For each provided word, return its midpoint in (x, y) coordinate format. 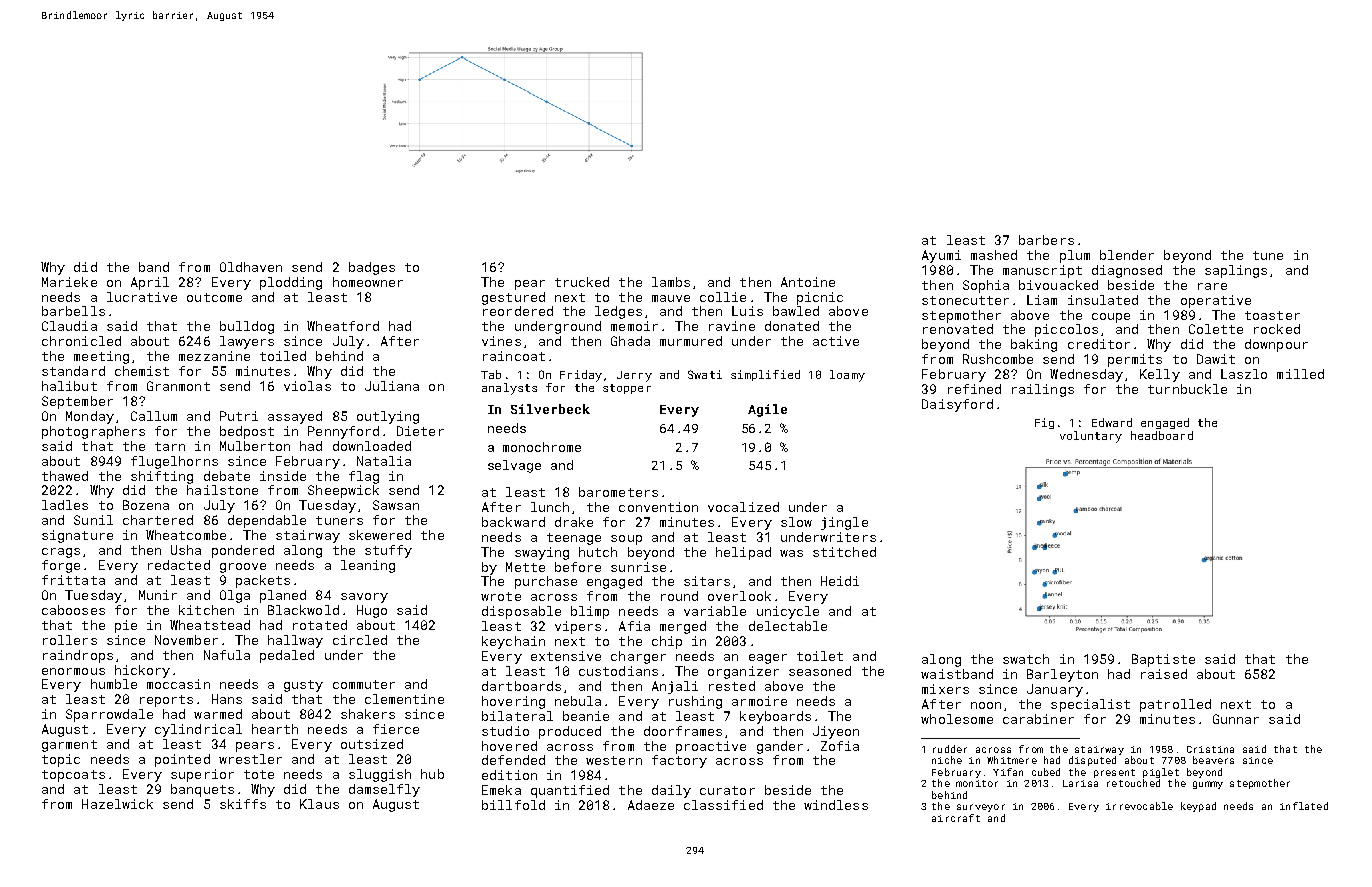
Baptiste (1163, 660)
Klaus (319, 804)
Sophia (986, 286)
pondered (243, 551)
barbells (73, 311)
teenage (574, 539)
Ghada (630, 341)
